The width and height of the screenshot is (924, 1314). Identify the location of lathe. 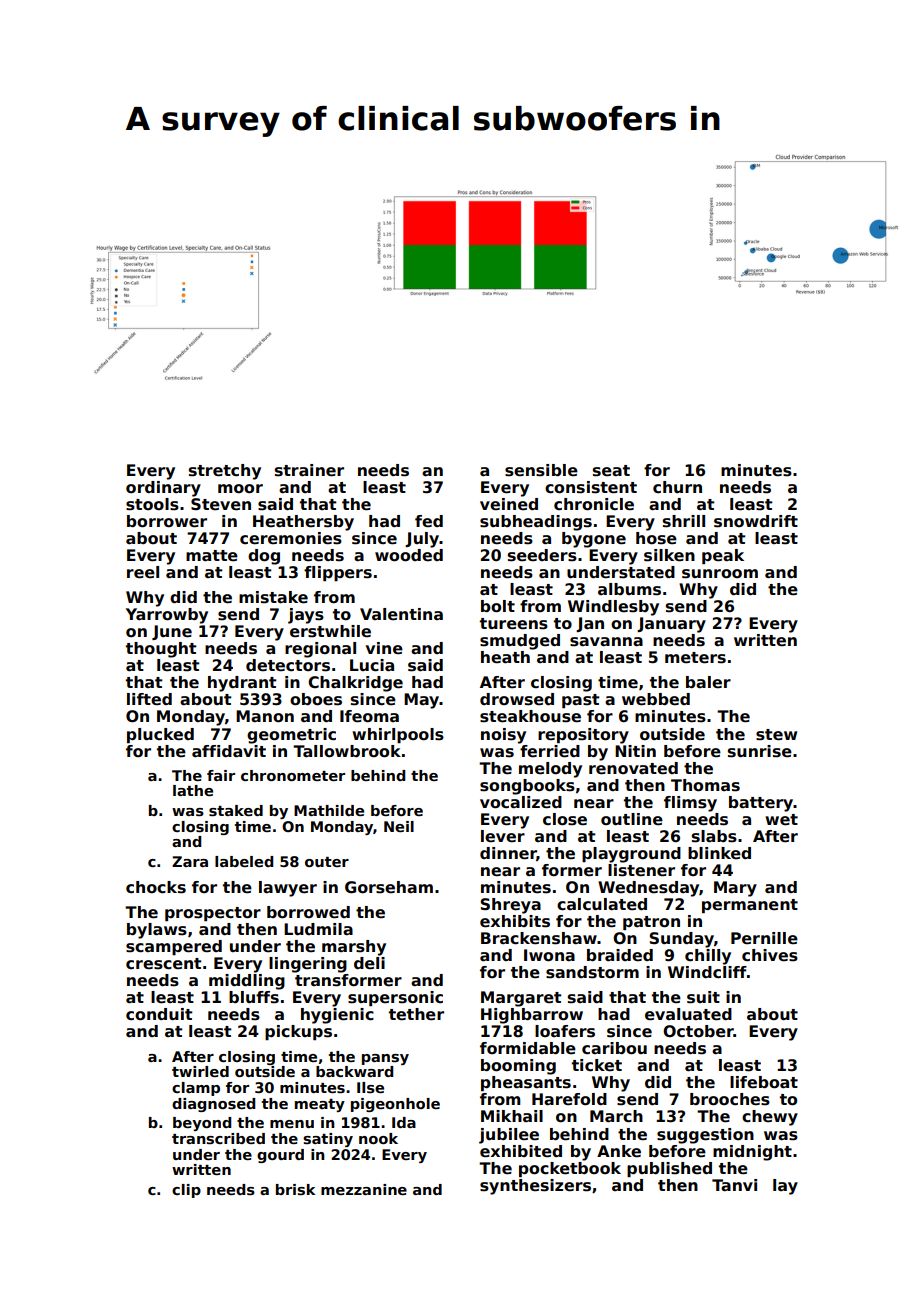
(193, 790).
